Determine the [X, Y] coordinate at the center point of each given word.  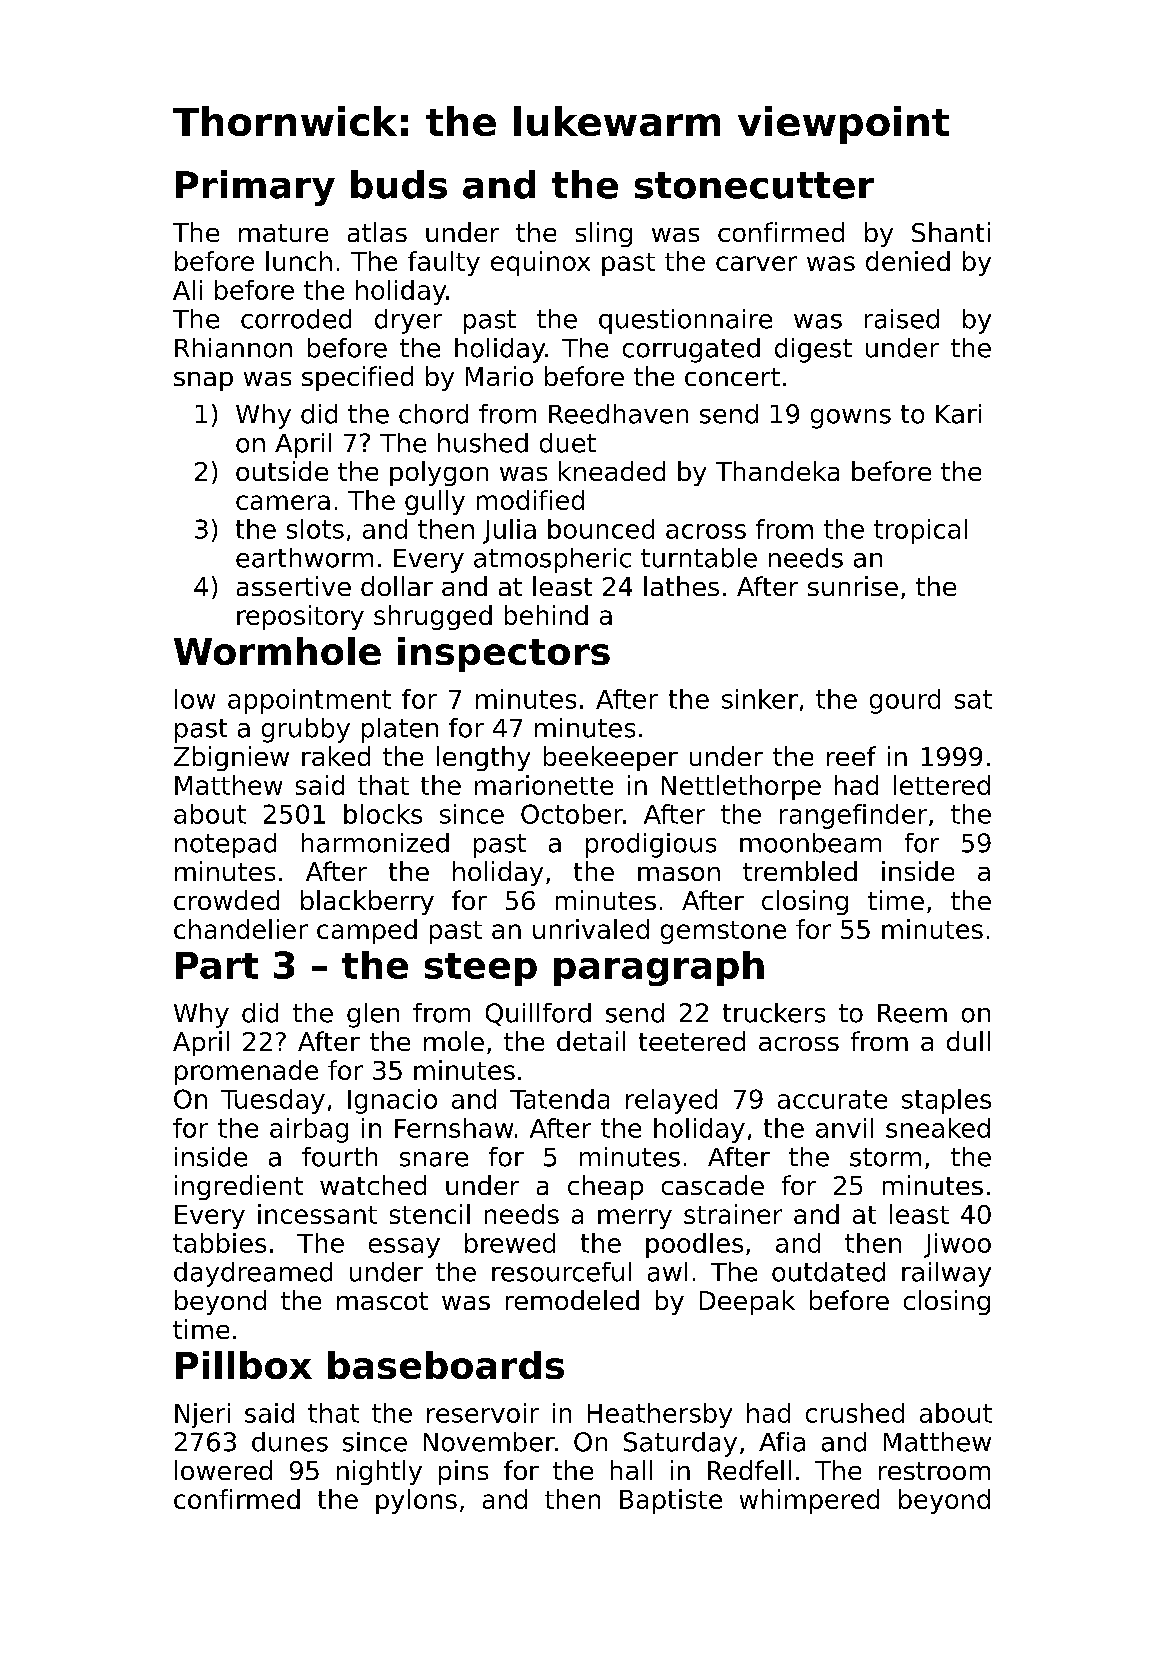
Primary [255, 188]
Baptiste [671, 1501]
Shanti [951, 232]
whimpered [809, 1501]
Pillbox [244, 1365]
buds [399, 184]
